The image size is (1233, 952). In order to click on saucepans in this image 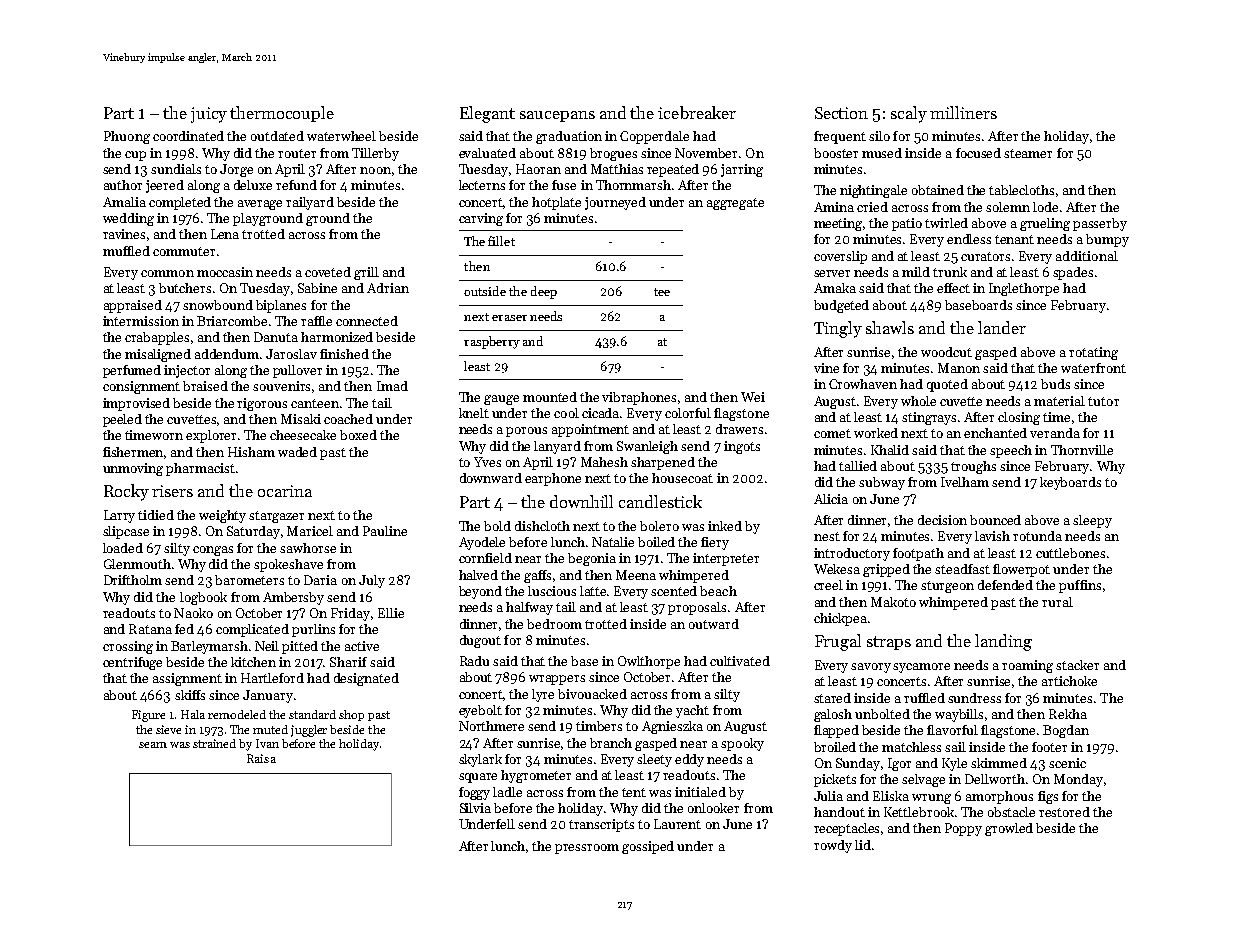, I will do `click(557, 116)`.
